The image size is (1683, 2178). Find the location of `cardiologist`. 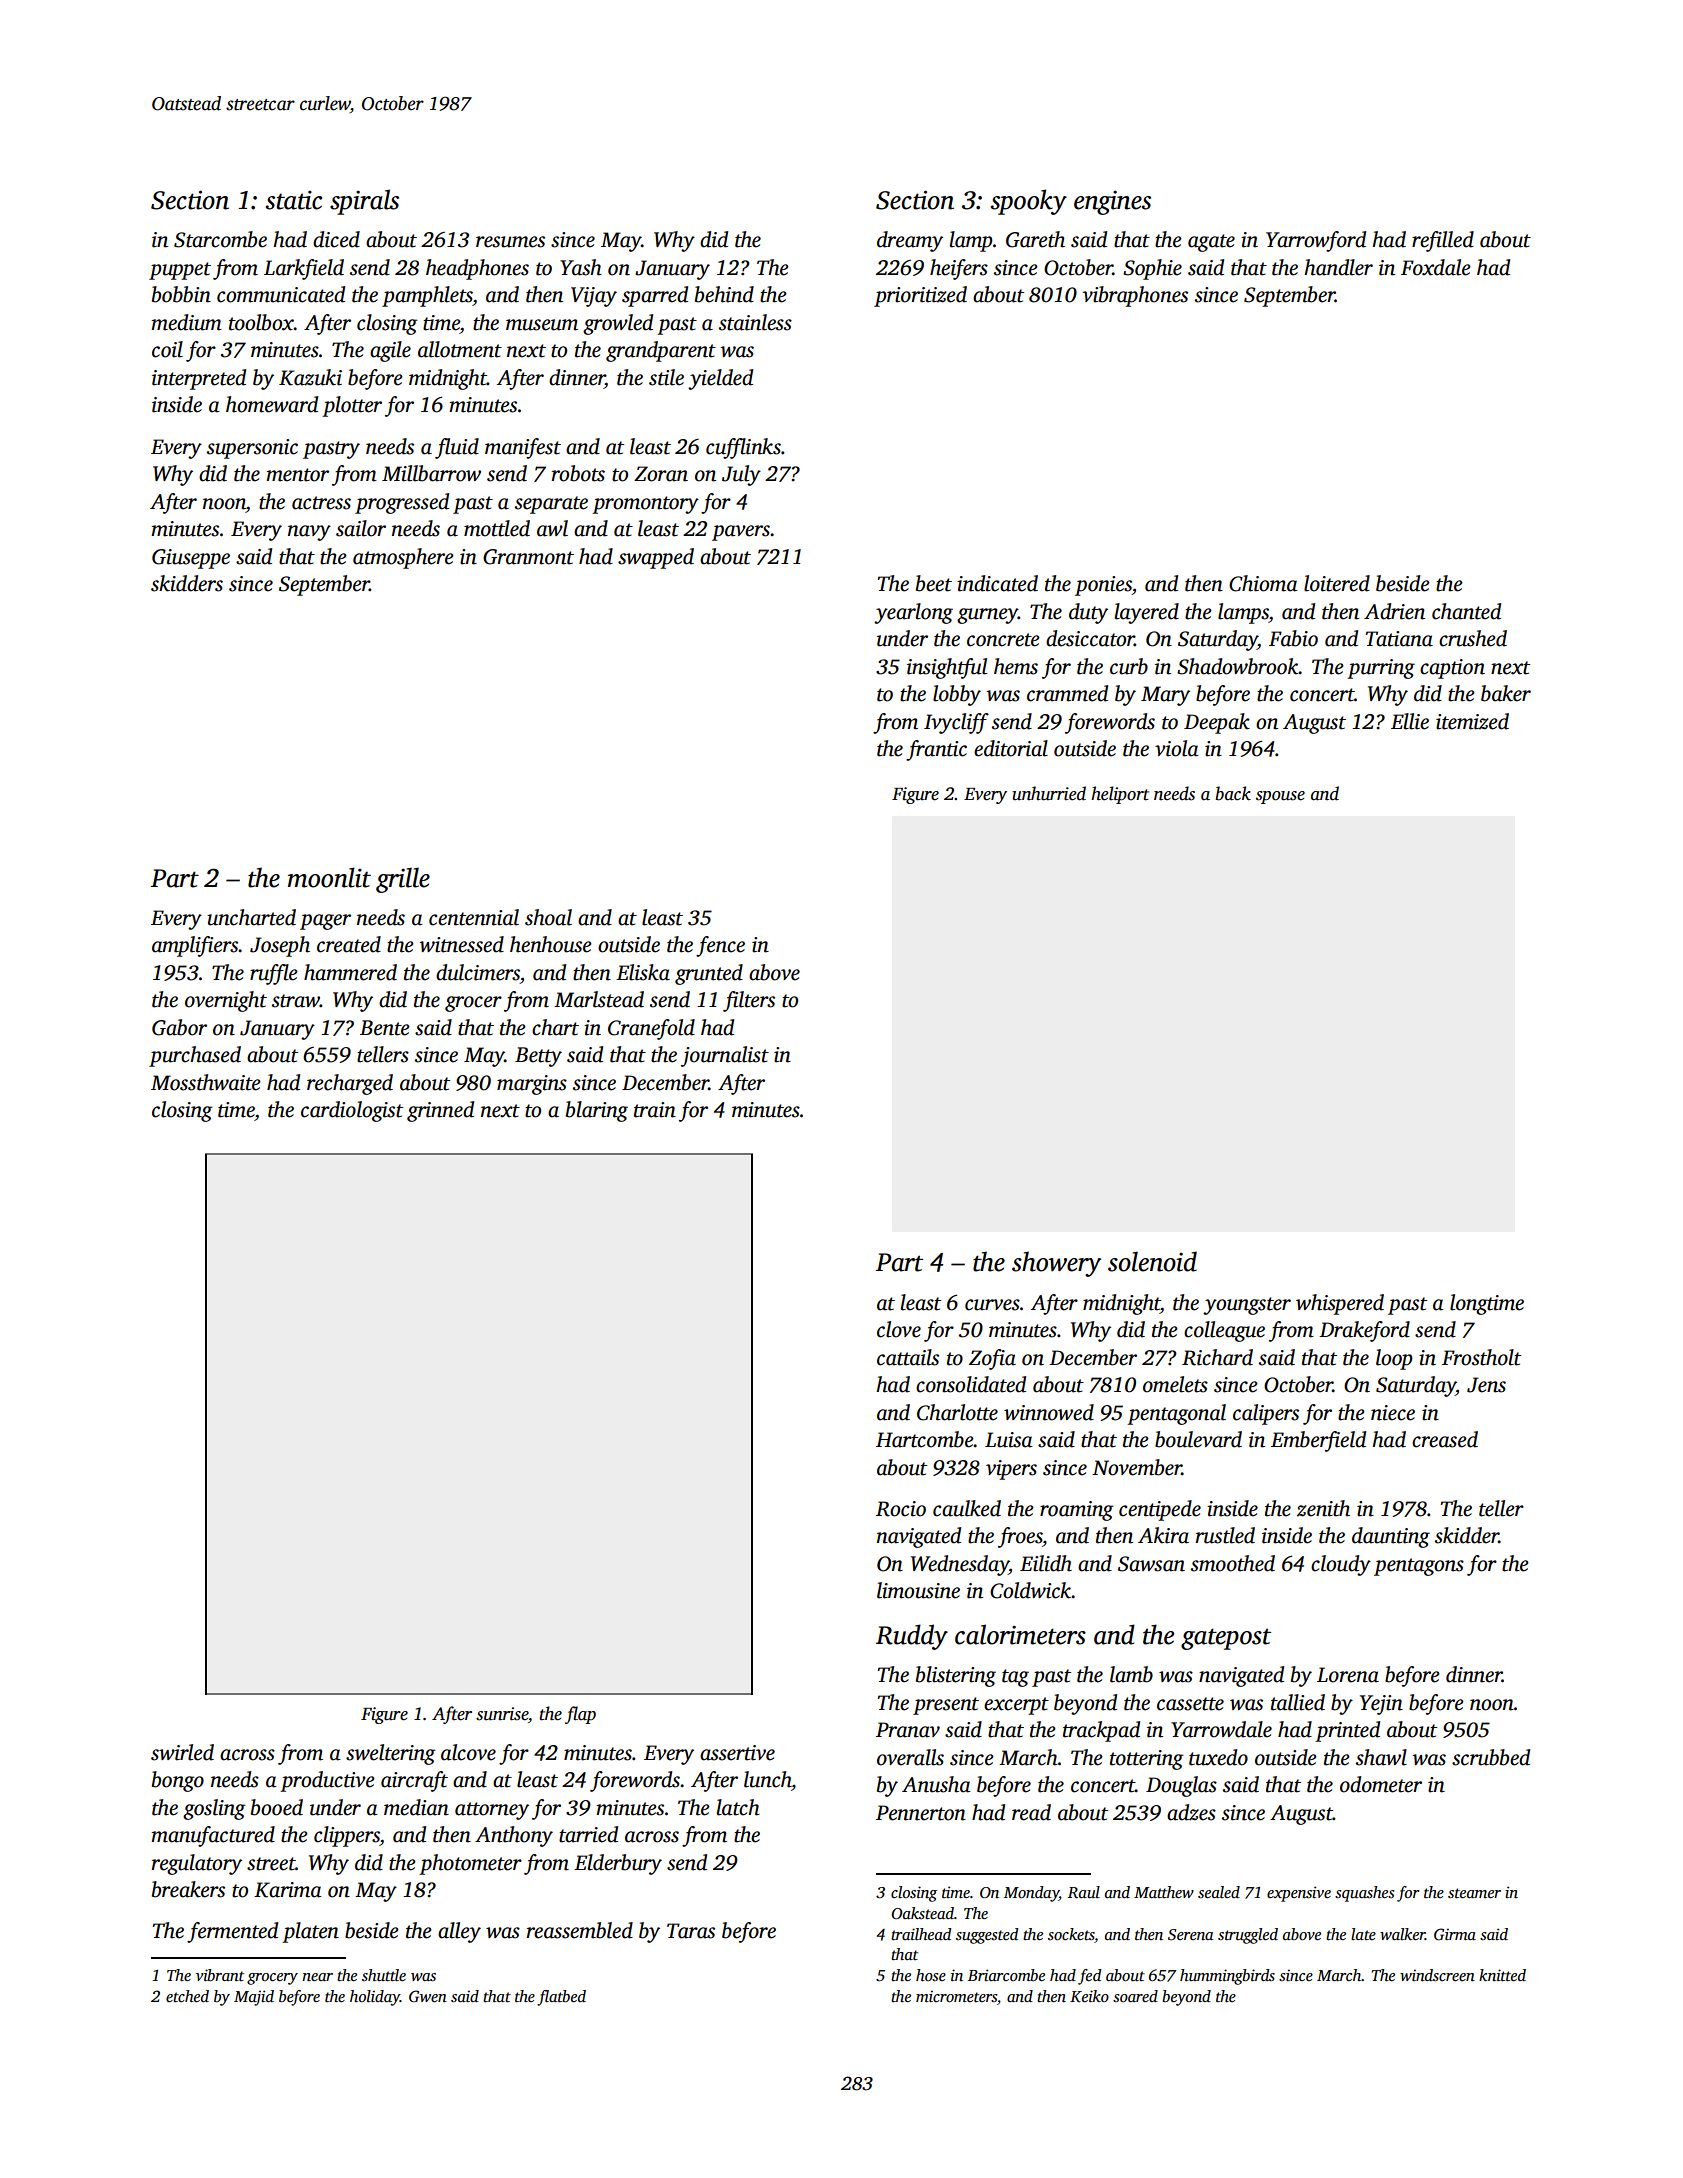

cardiologist is located at coordinates (352, 1111).
